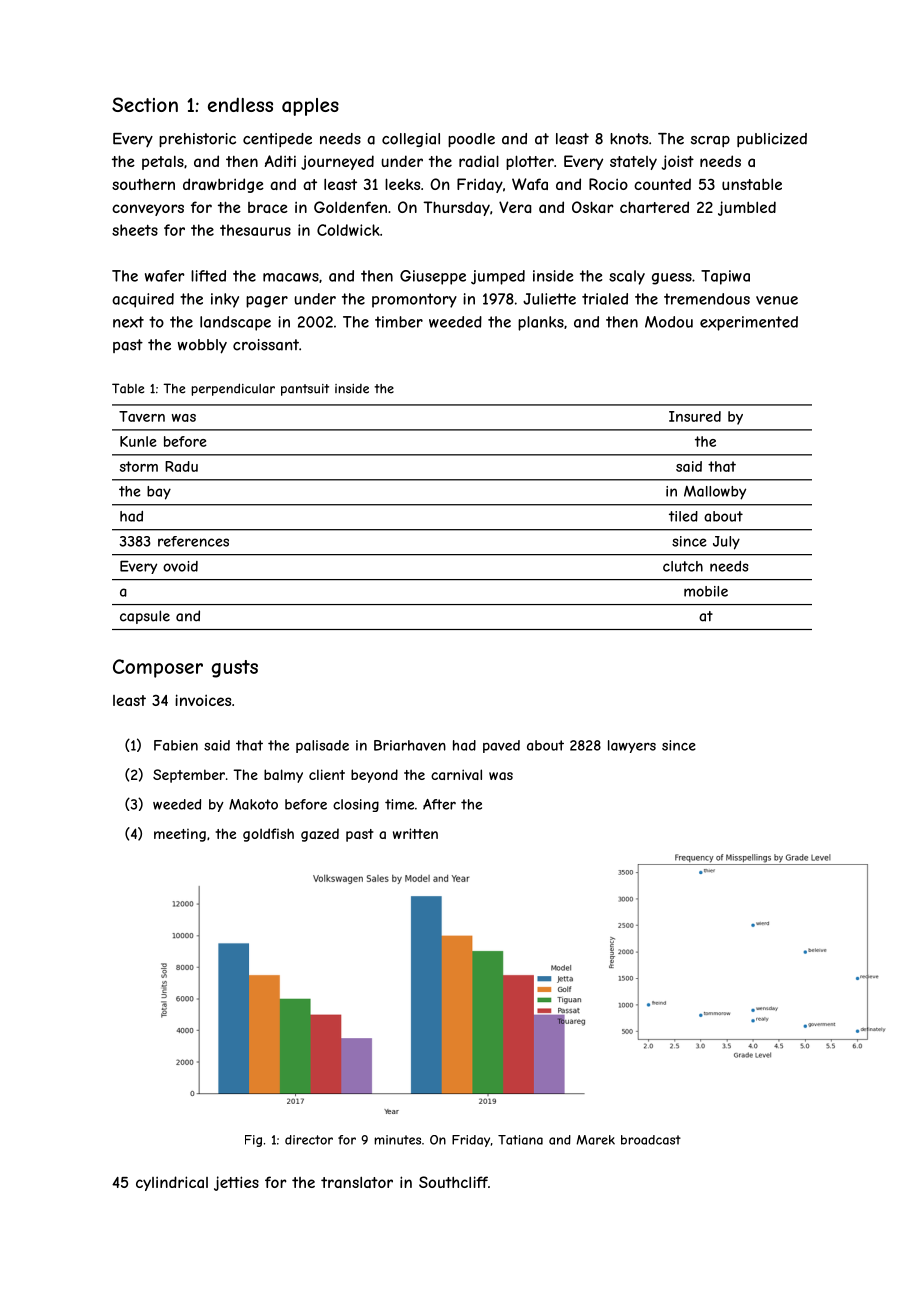 This page has width=924, height=1308. Describe the element at coordinates (695, 416) in the page. I see `Insured` at that location.
